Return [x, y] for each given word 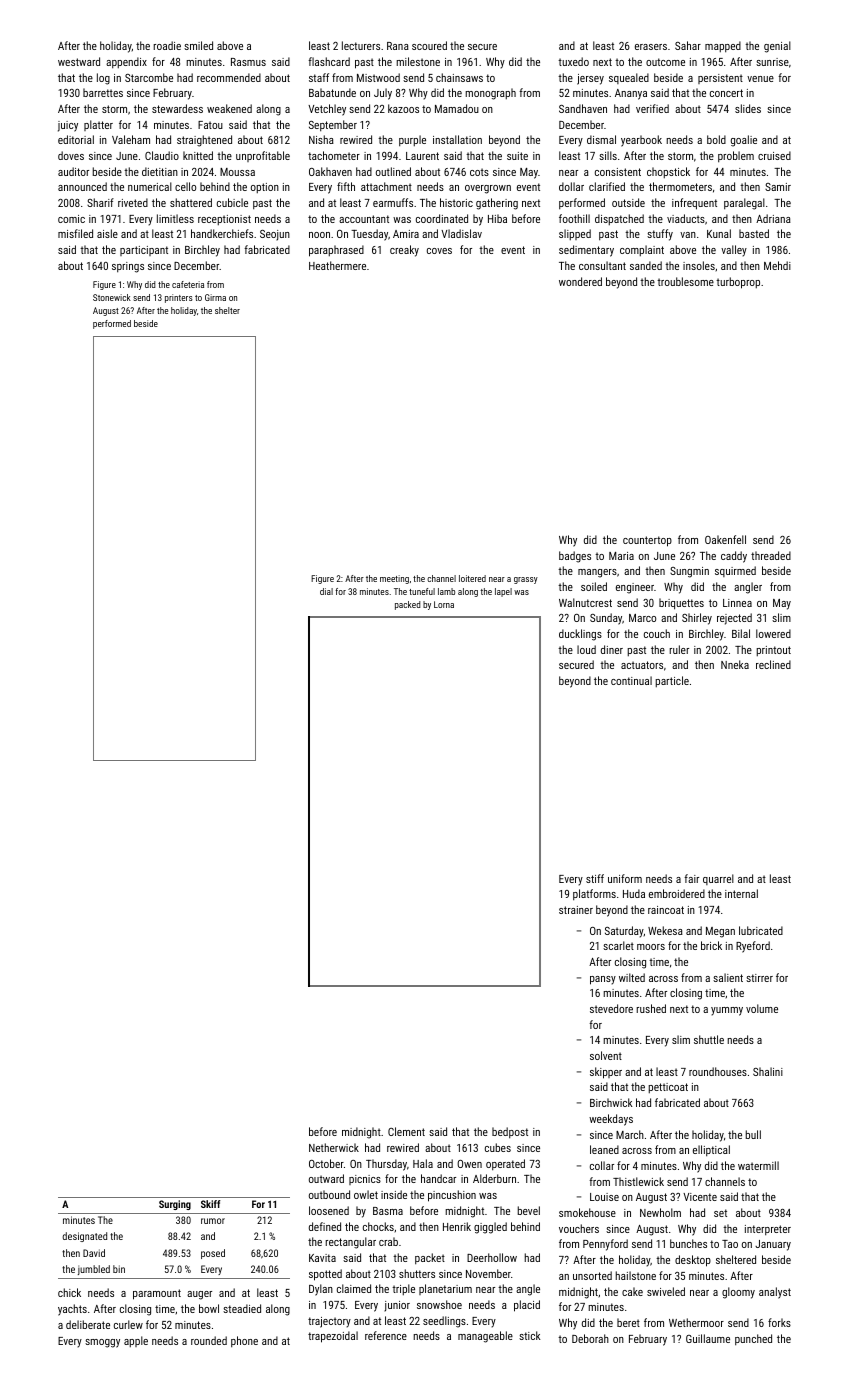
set [720, 1213]
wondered [580, 281]
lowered [773, 633]
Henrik [457, 1226]
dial [326, 591]
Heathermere [337, 265]
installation [457, 139]
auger [199, 1295]
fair [691, 878]
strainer [576, 910]
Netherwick [334, 1147]
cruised [774, 155]
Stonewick [112, 297]
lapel [503, 592]
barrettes [103, 92]
